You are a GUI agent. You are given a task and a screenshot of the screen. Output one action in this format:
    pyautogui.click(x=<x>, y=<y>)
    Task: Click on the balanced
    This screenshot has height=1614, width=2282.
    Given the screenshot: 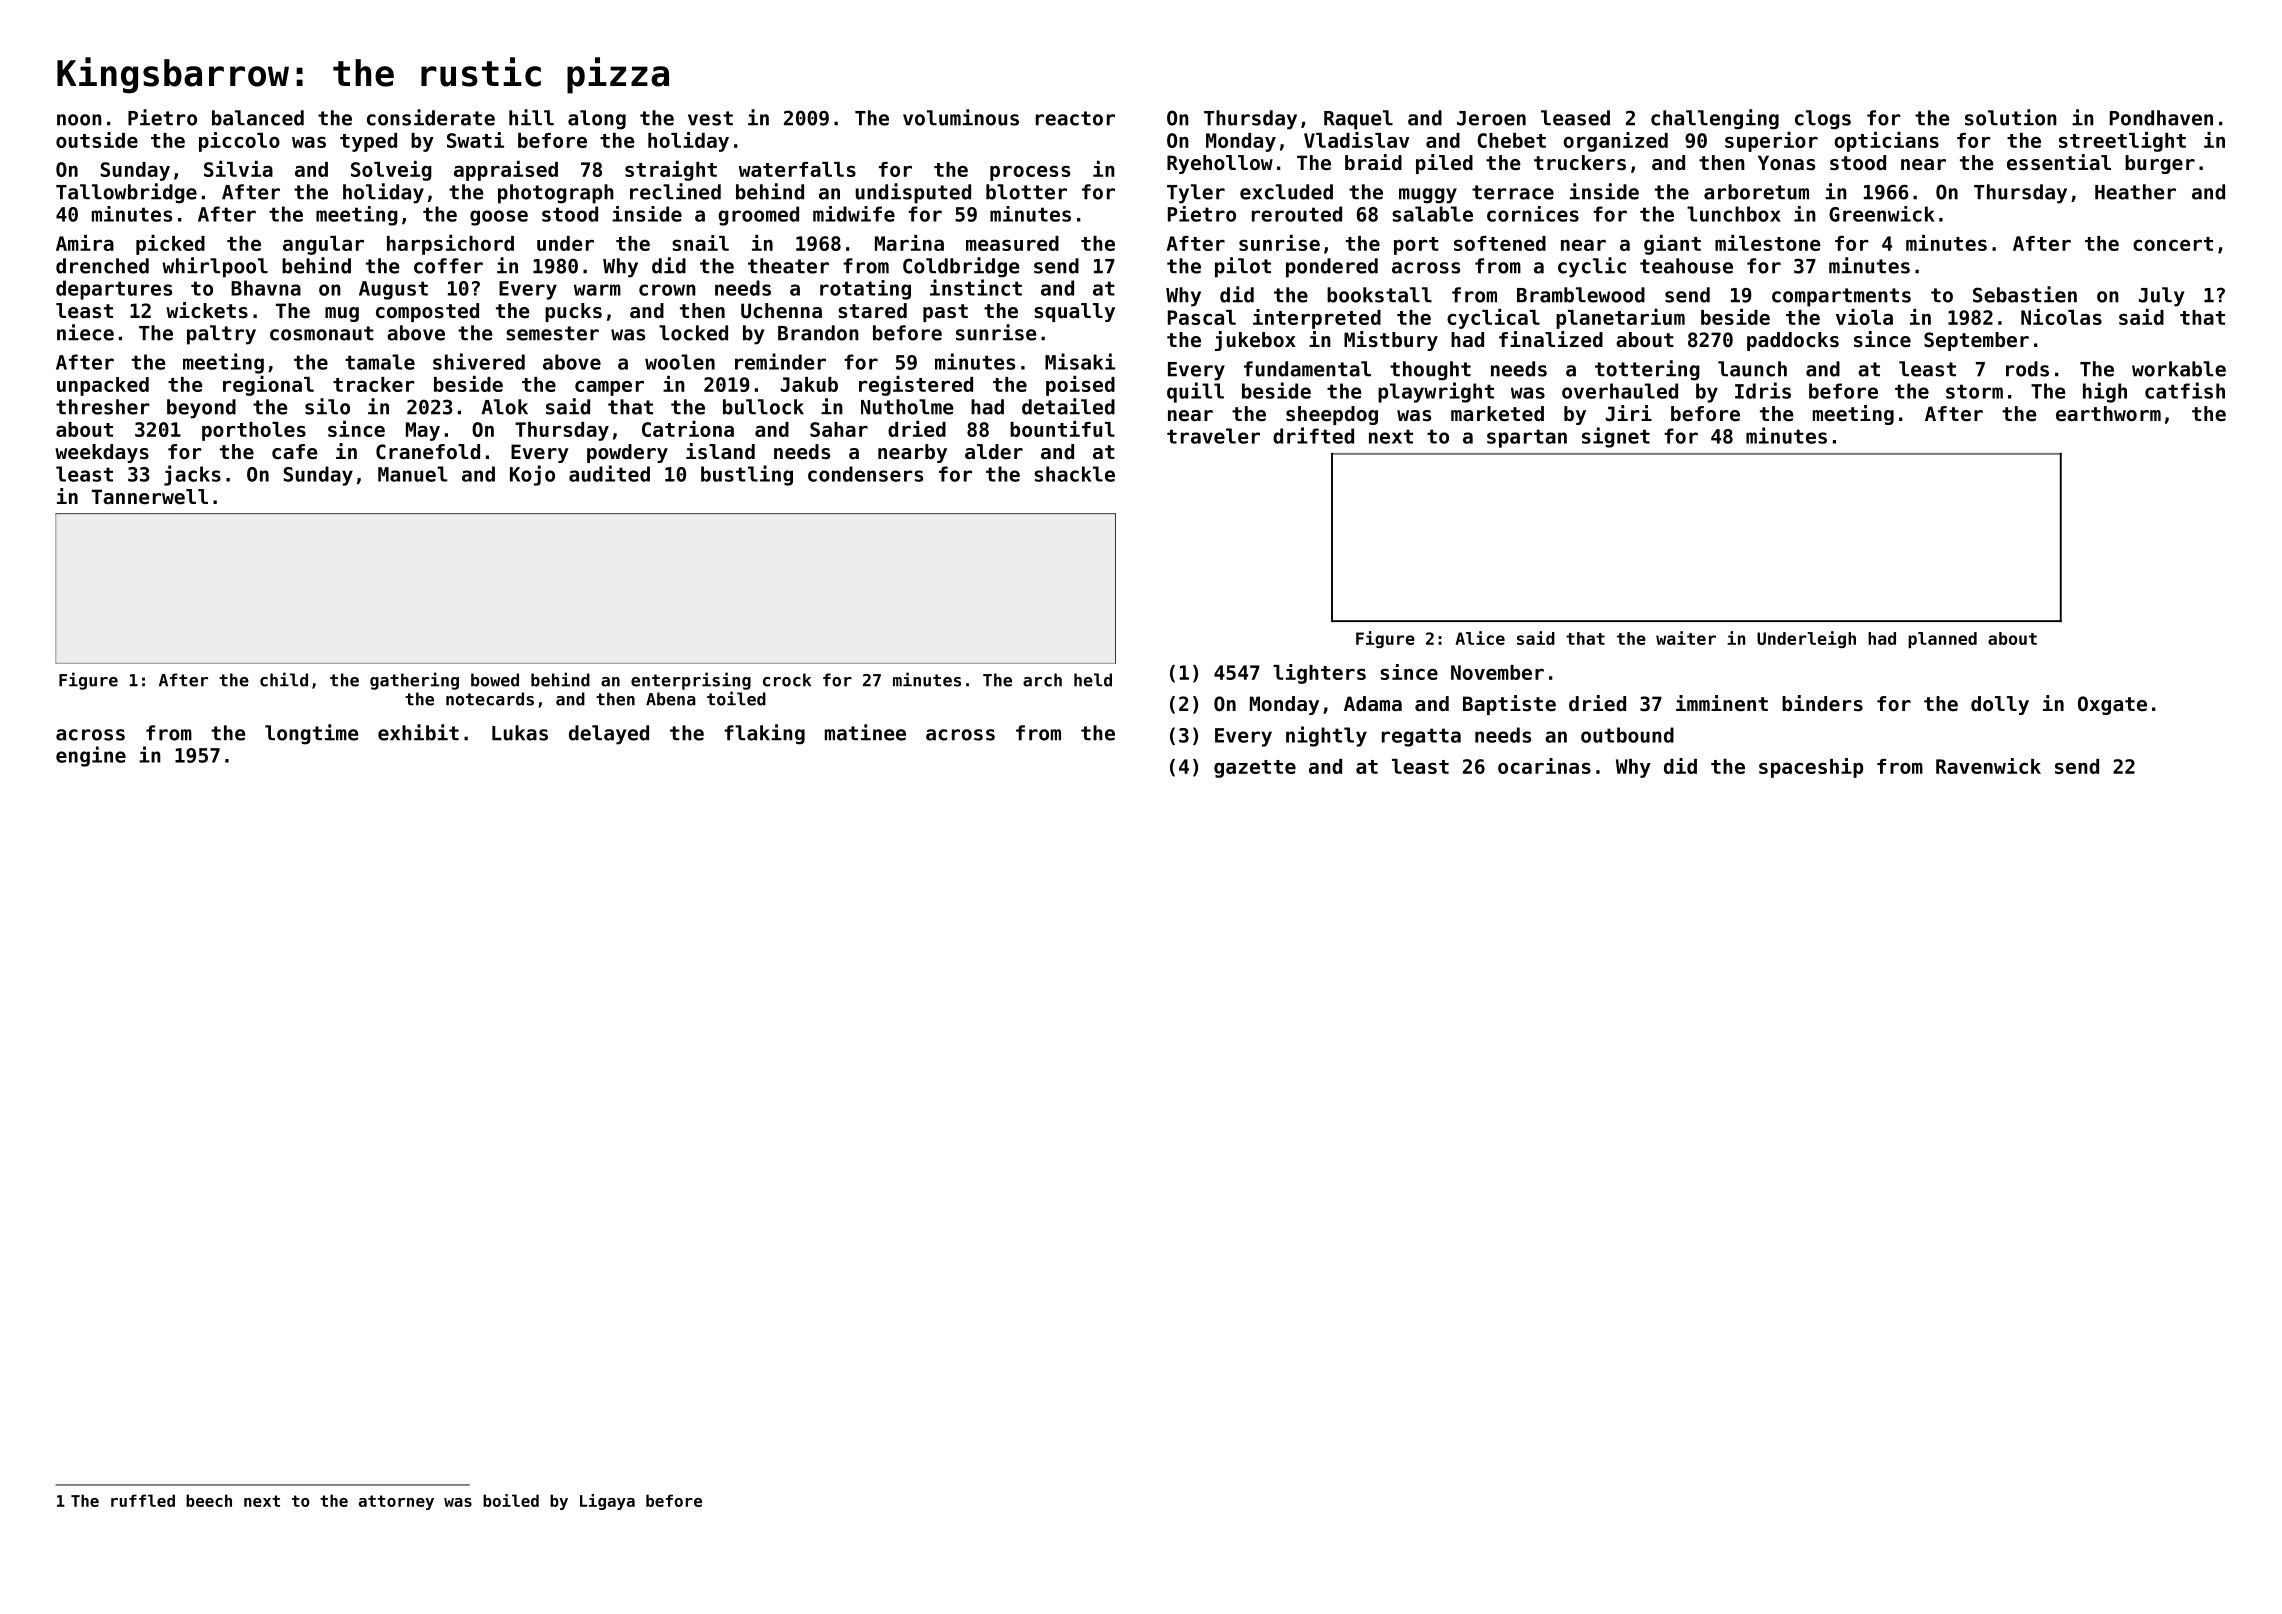 What is the action you would take?
    pyautogui.click(x=258, y=118)
